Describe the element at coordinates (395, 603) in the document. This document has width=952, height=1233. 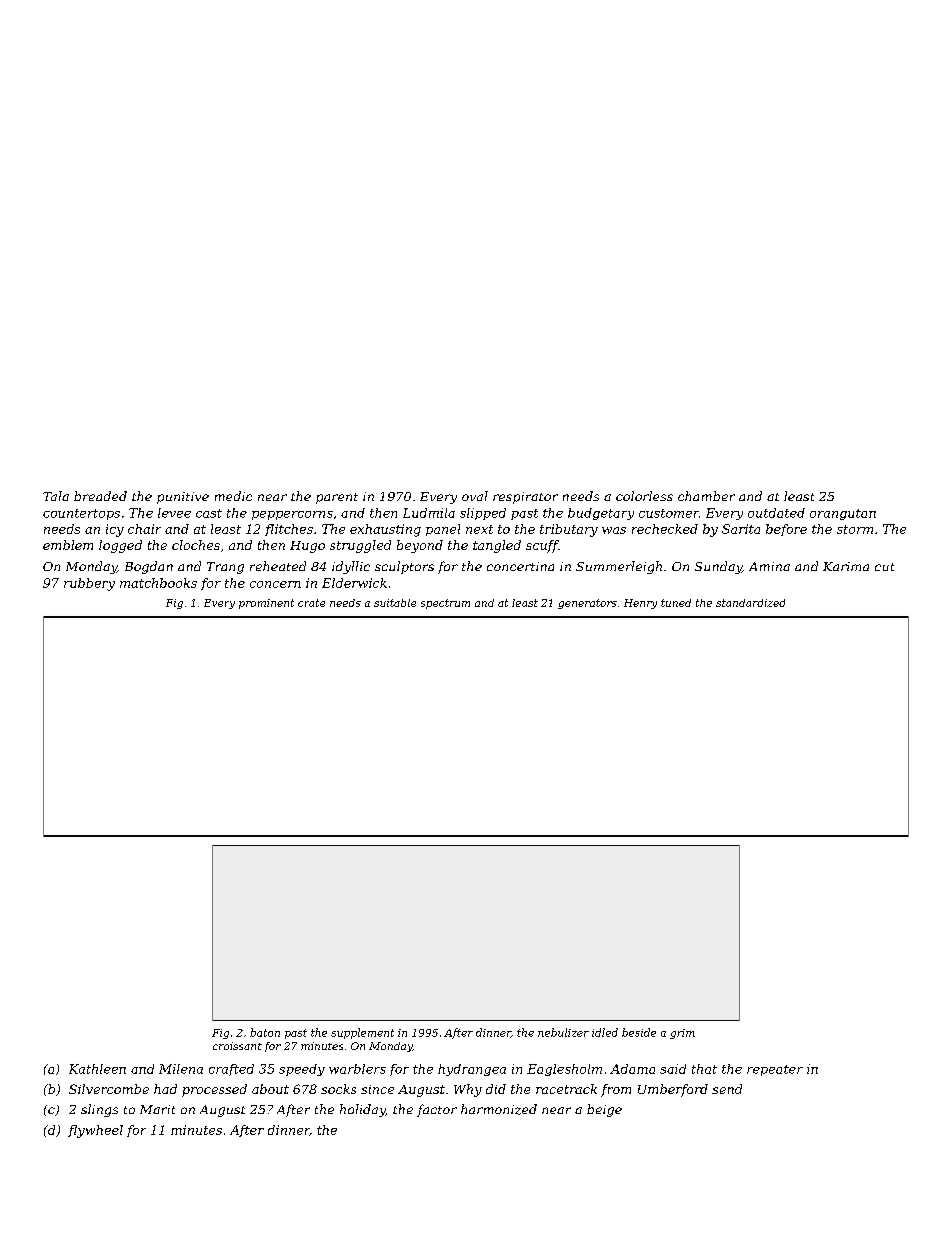
I see `suitable` at that location.
